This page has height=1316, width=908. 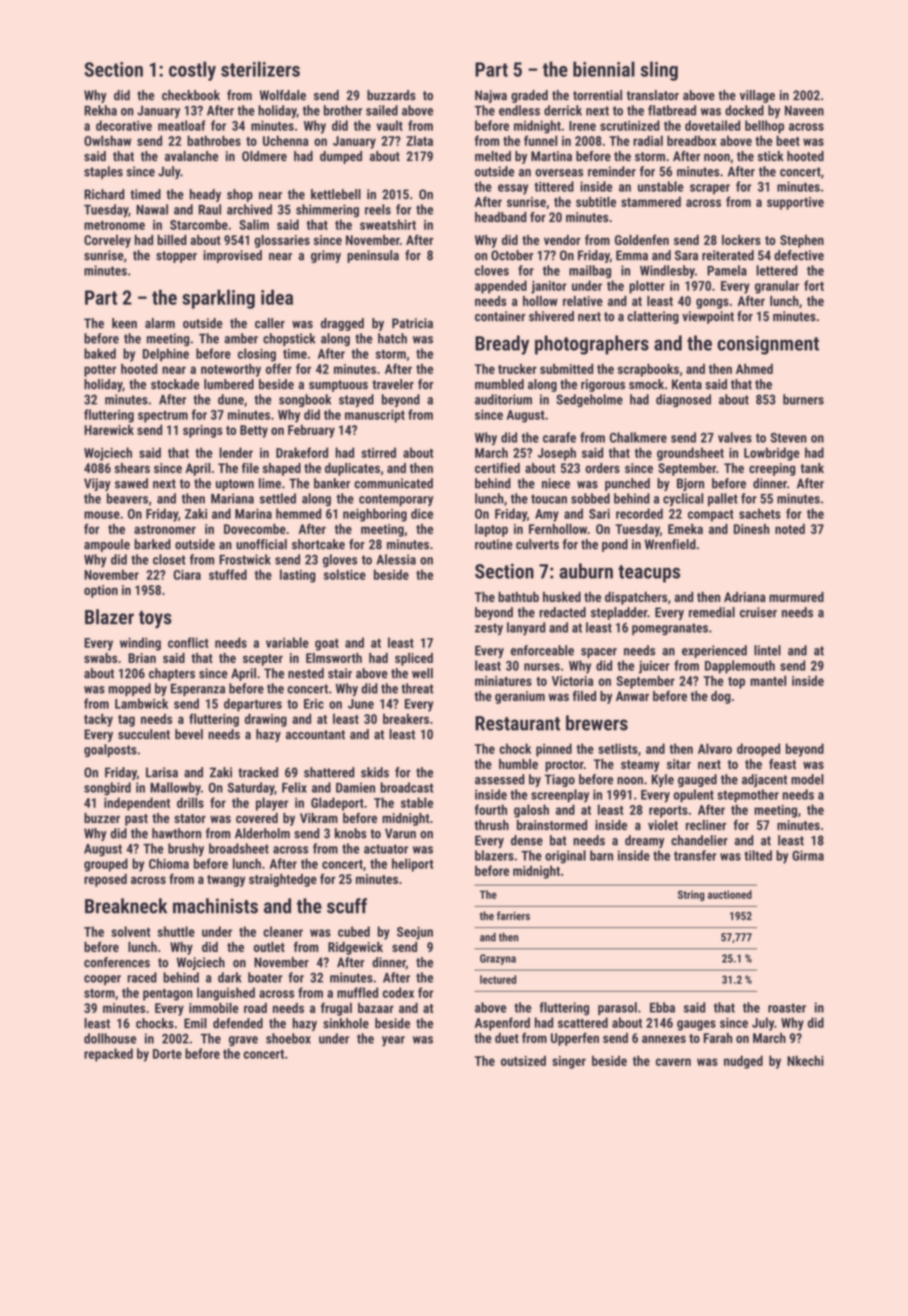 I want to click on checkbook, so click(x=191, y=95).
